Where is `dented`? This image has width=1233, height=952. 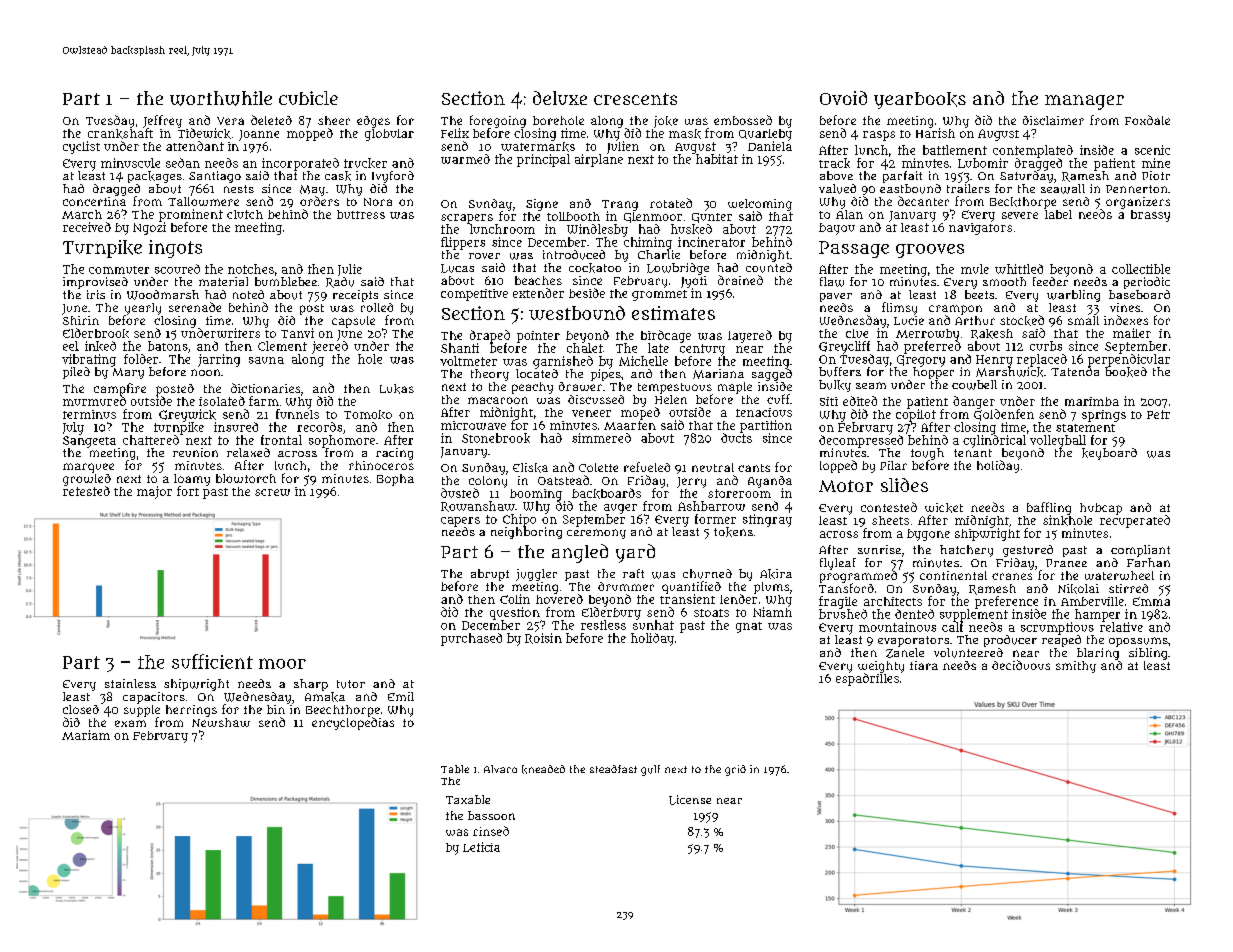 dented is located at coordinates (914, 614).
